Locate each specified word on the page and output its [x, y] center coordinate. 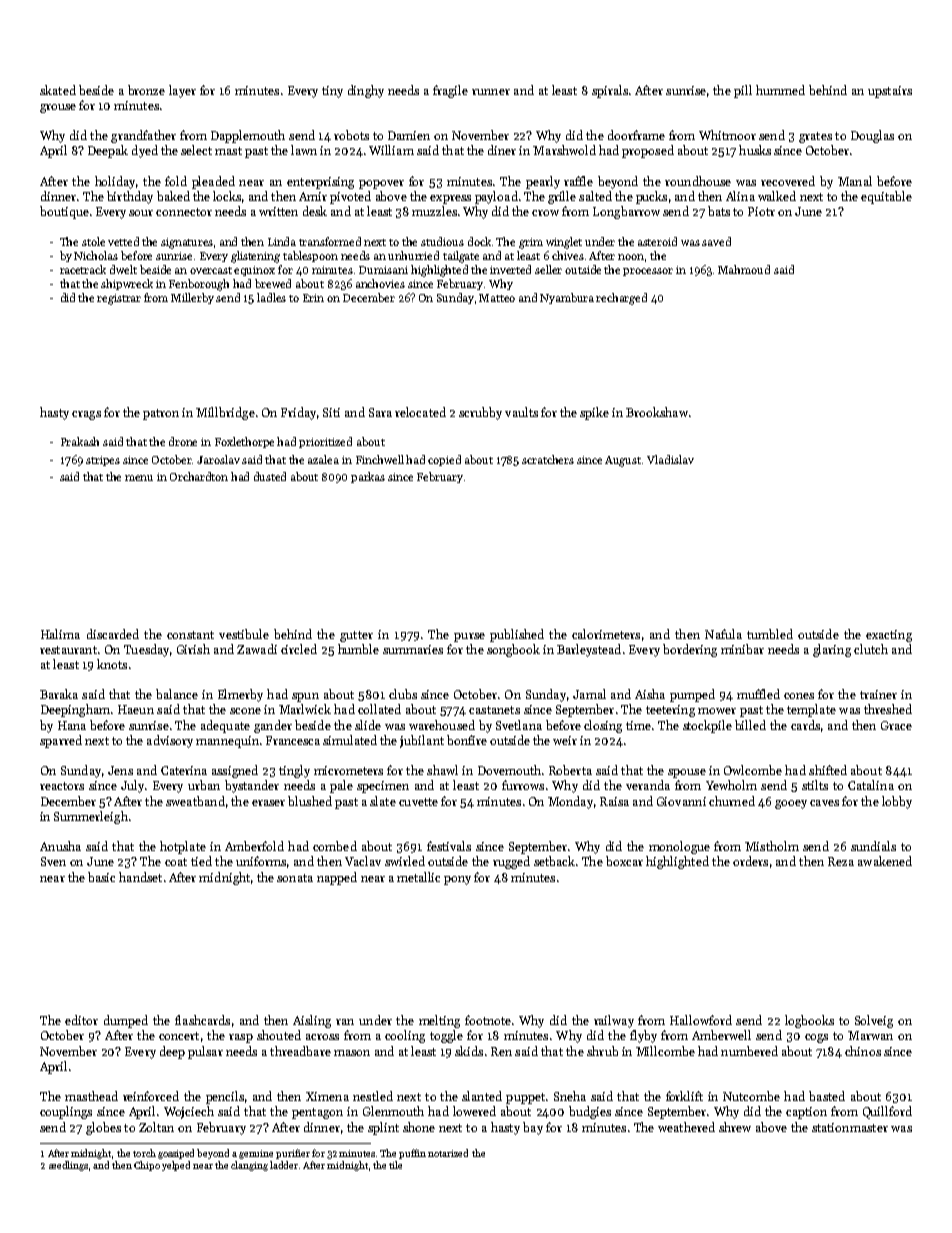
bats [719, 211]
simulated [350, 740]
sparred [61, 741]
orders [750, 861]
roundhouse [698, 181]
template [811, 710]
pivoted [350, 197]
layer [182, 91]
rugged [511, 862]
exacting [889, 636]
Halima [60, 634]
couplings [66, 1112]
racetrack [83, 269]
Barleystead [589, 650]
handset [140, 877]
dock [479, 241]
